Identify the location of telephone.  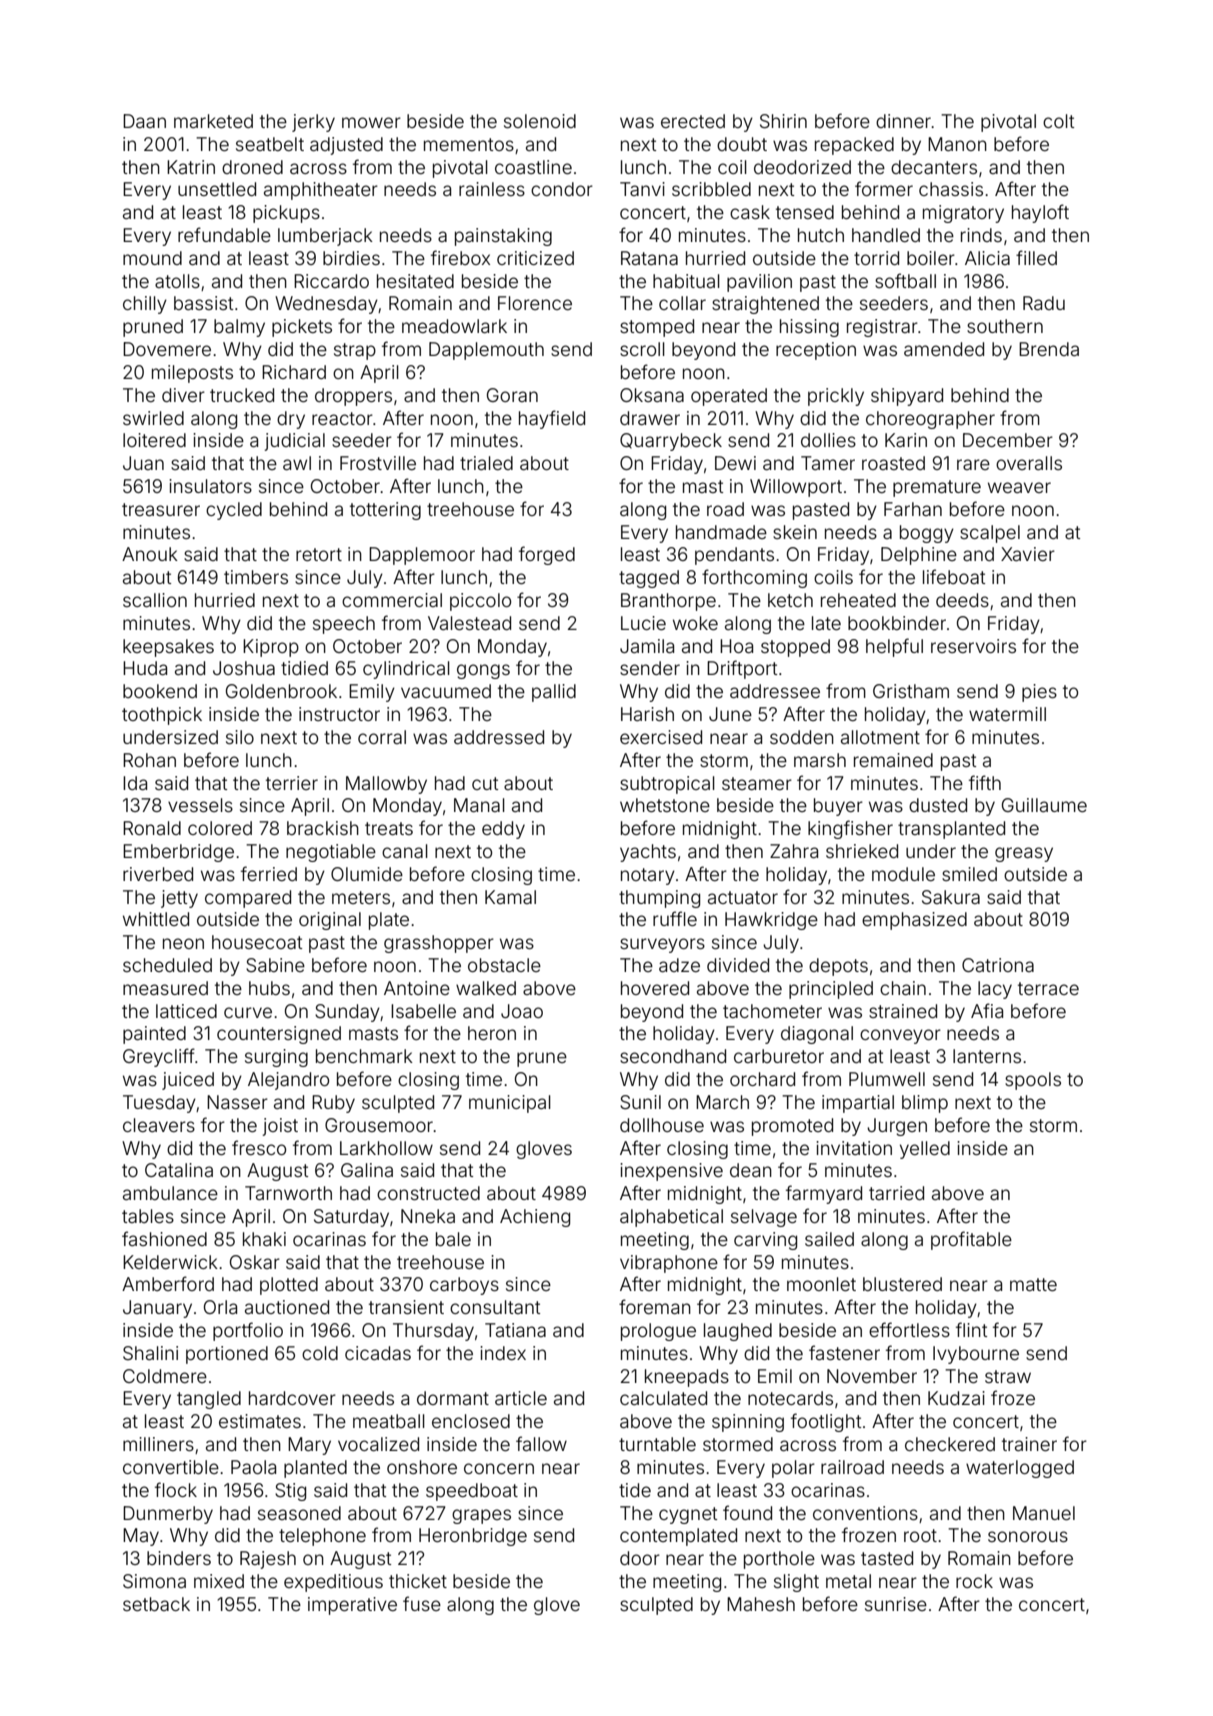
(322, 1537).
